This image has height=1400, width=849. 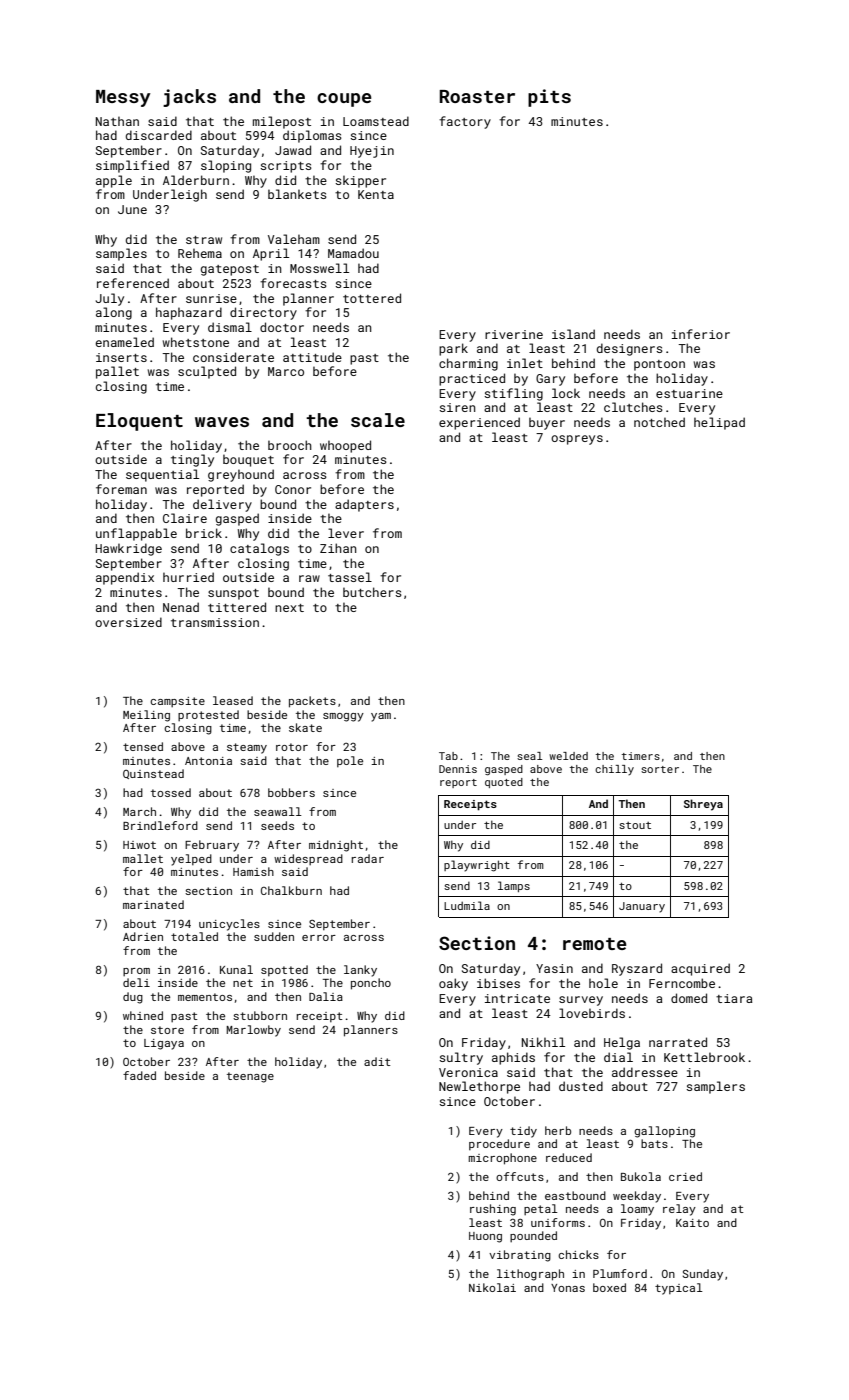 What do you see at coordinates (492, 1287) in the image?
I see `Nikolai` at bounding box center [492, 1287].
